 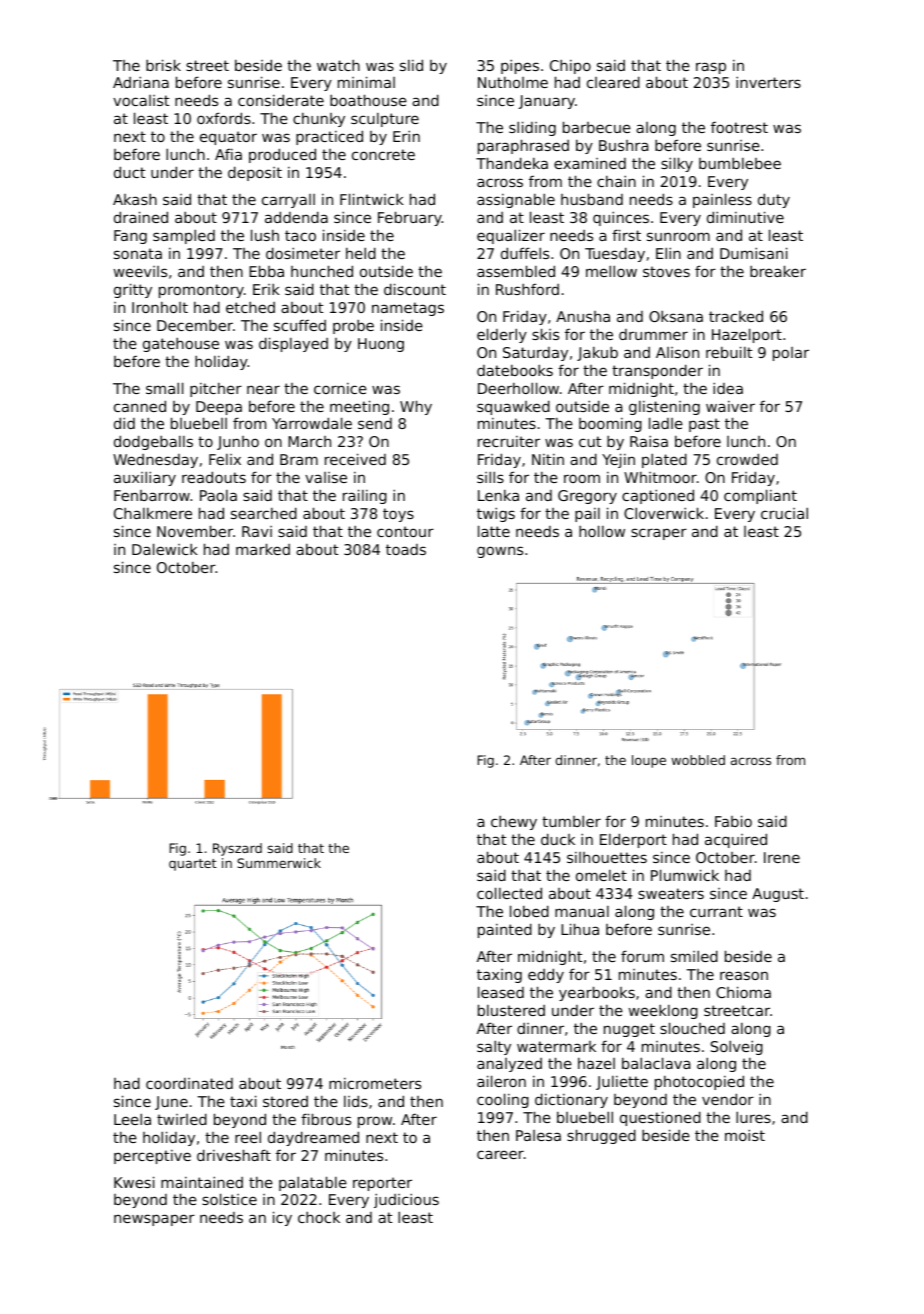 What do you see at coordinates (692, 1028) in the image?
I see `slouched` at bounding box center [692, 1028].
